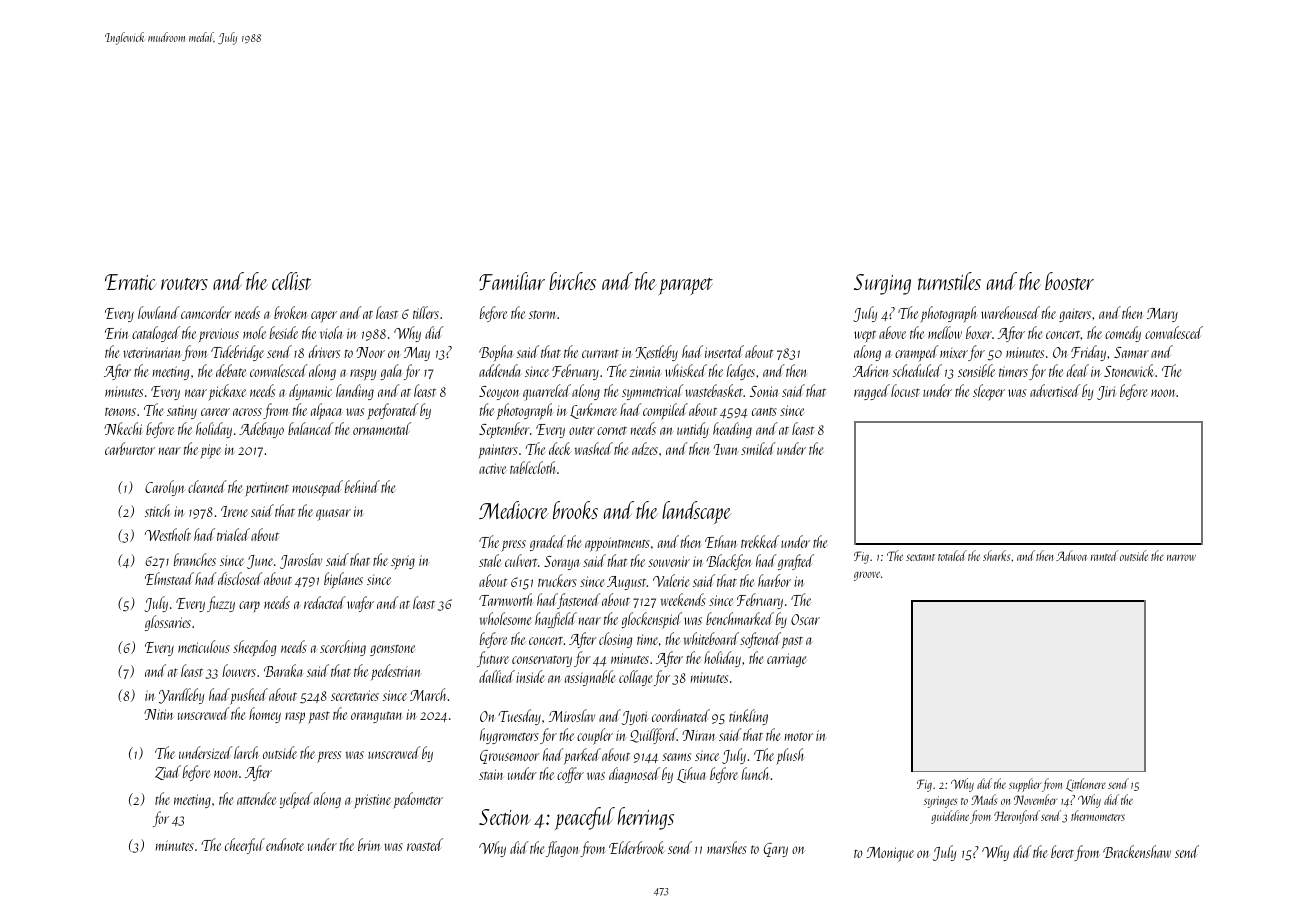 This screenshot has width=1308, height=924. Describe the element at coordinates (204, 646) in the screenshot. I see `meticulous` at that location.
